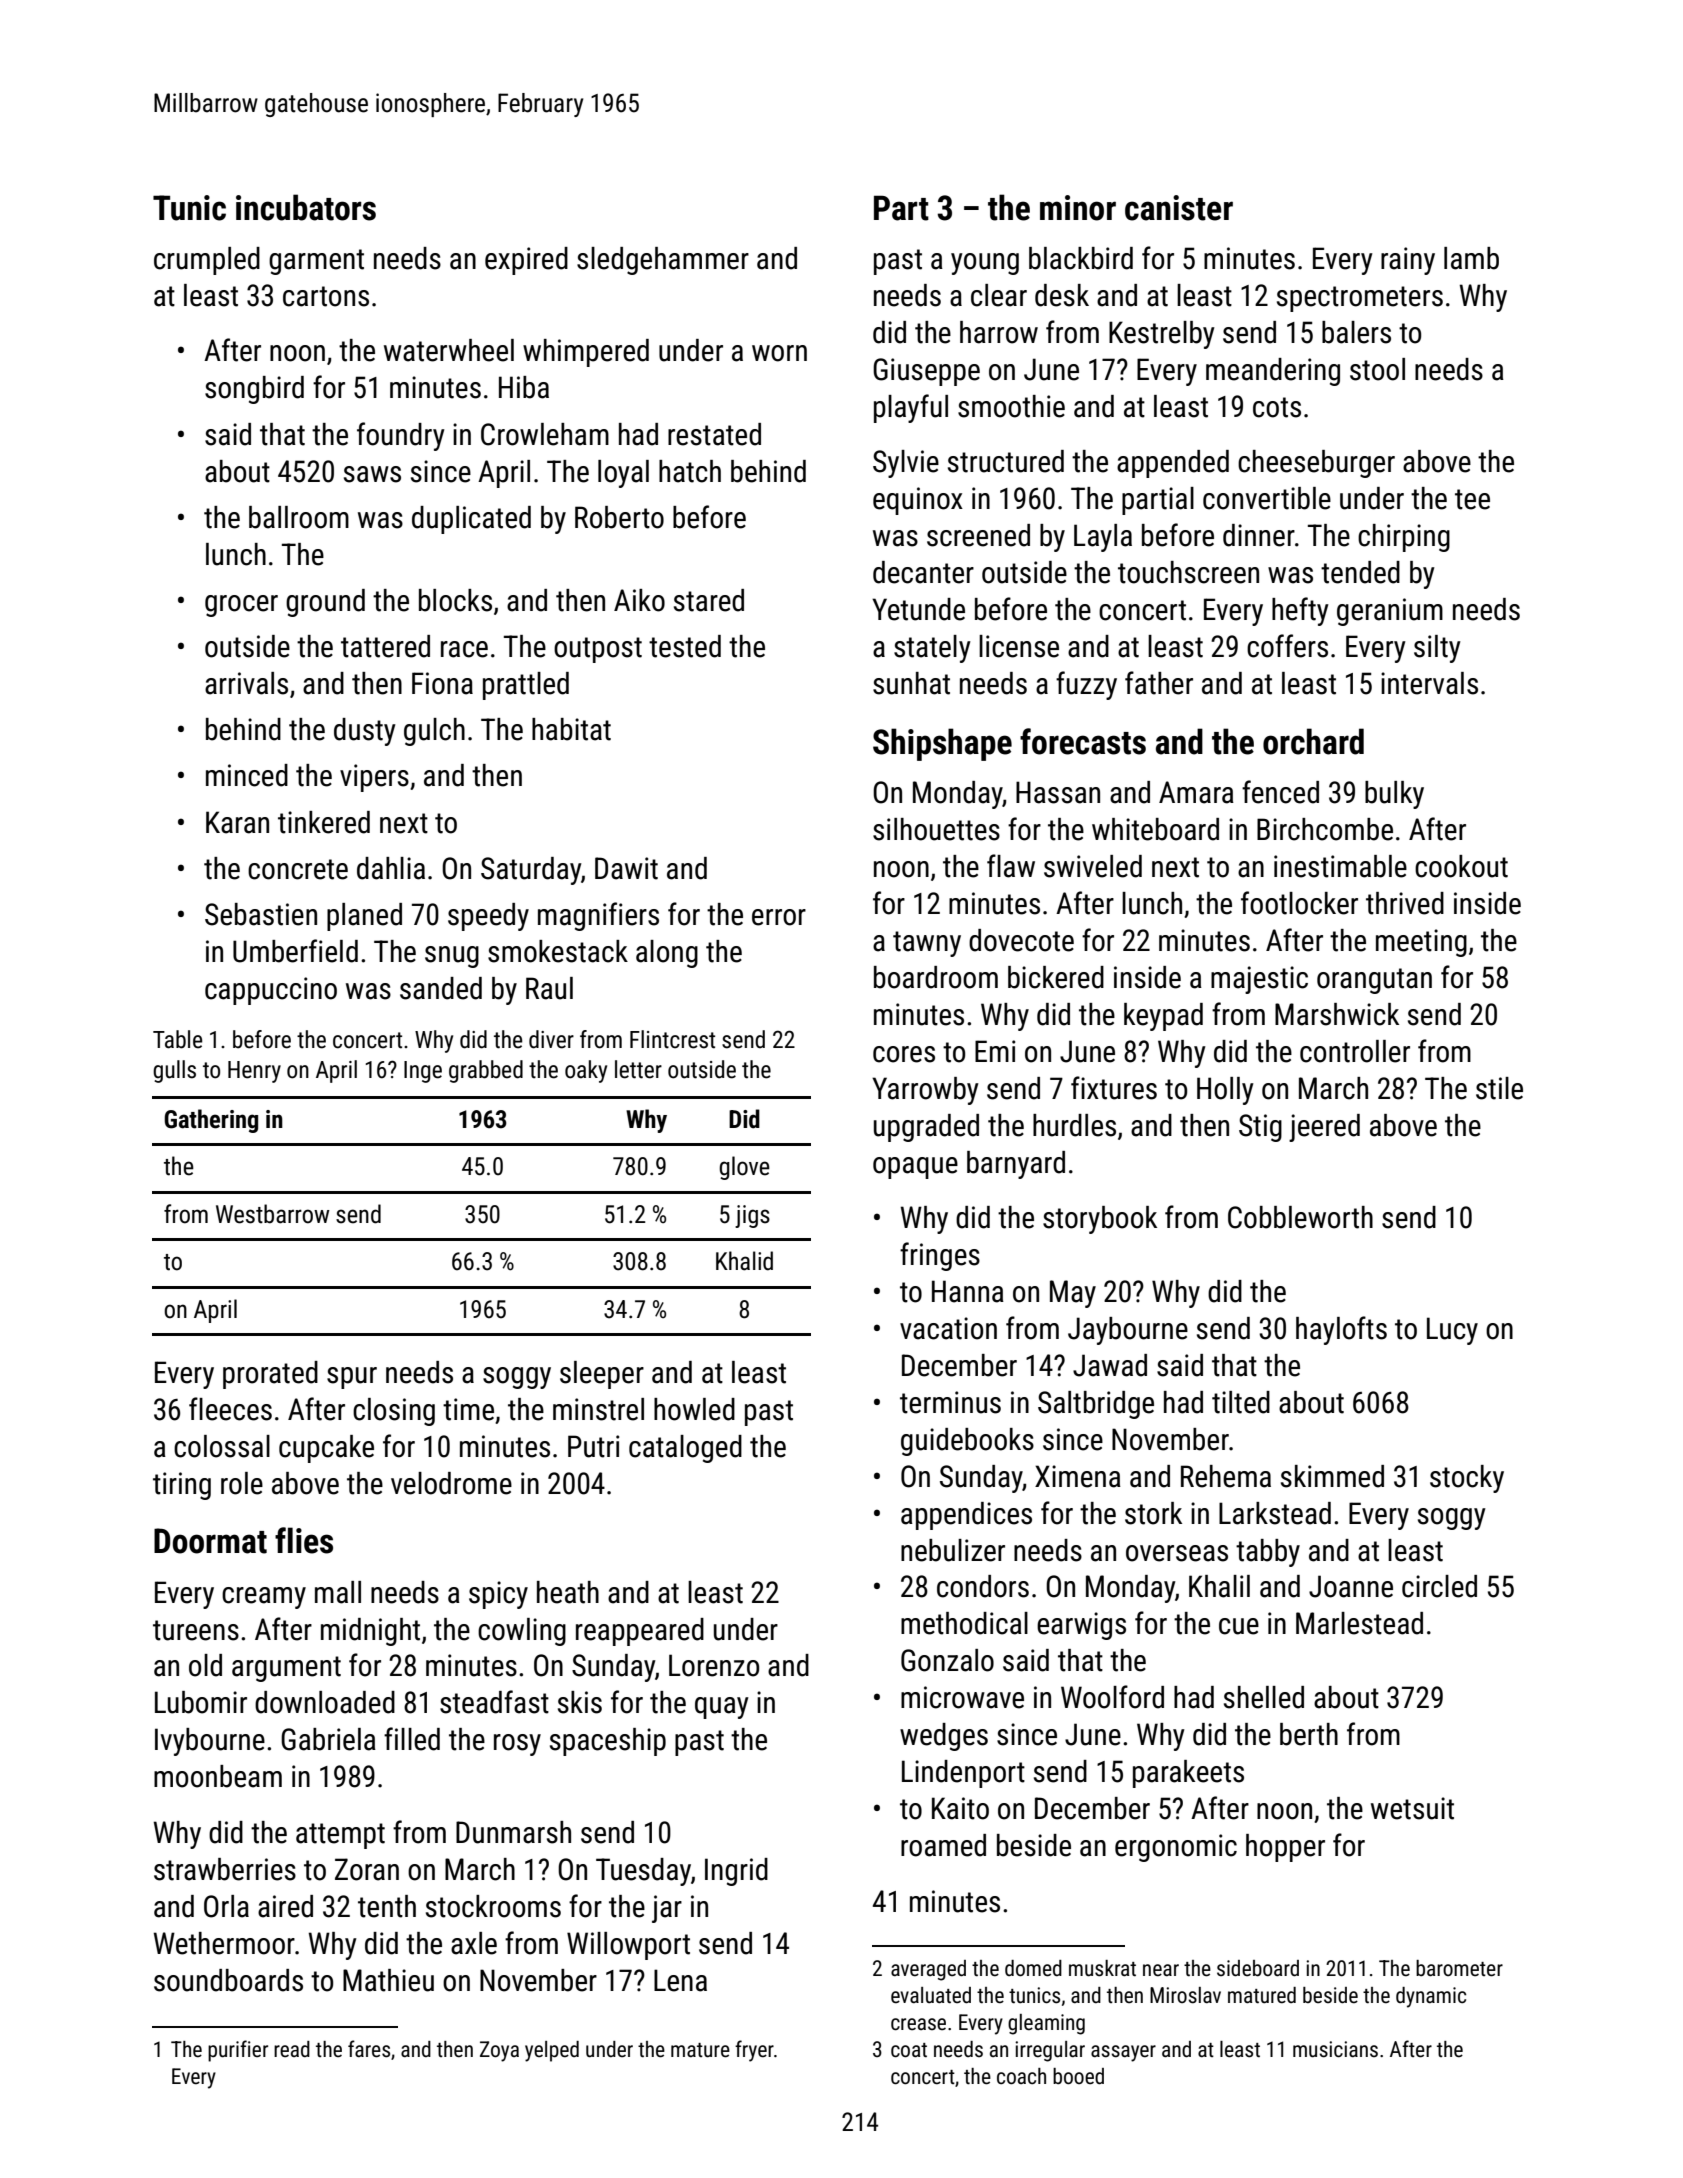  I want to click on saws, so click(372, 474).
